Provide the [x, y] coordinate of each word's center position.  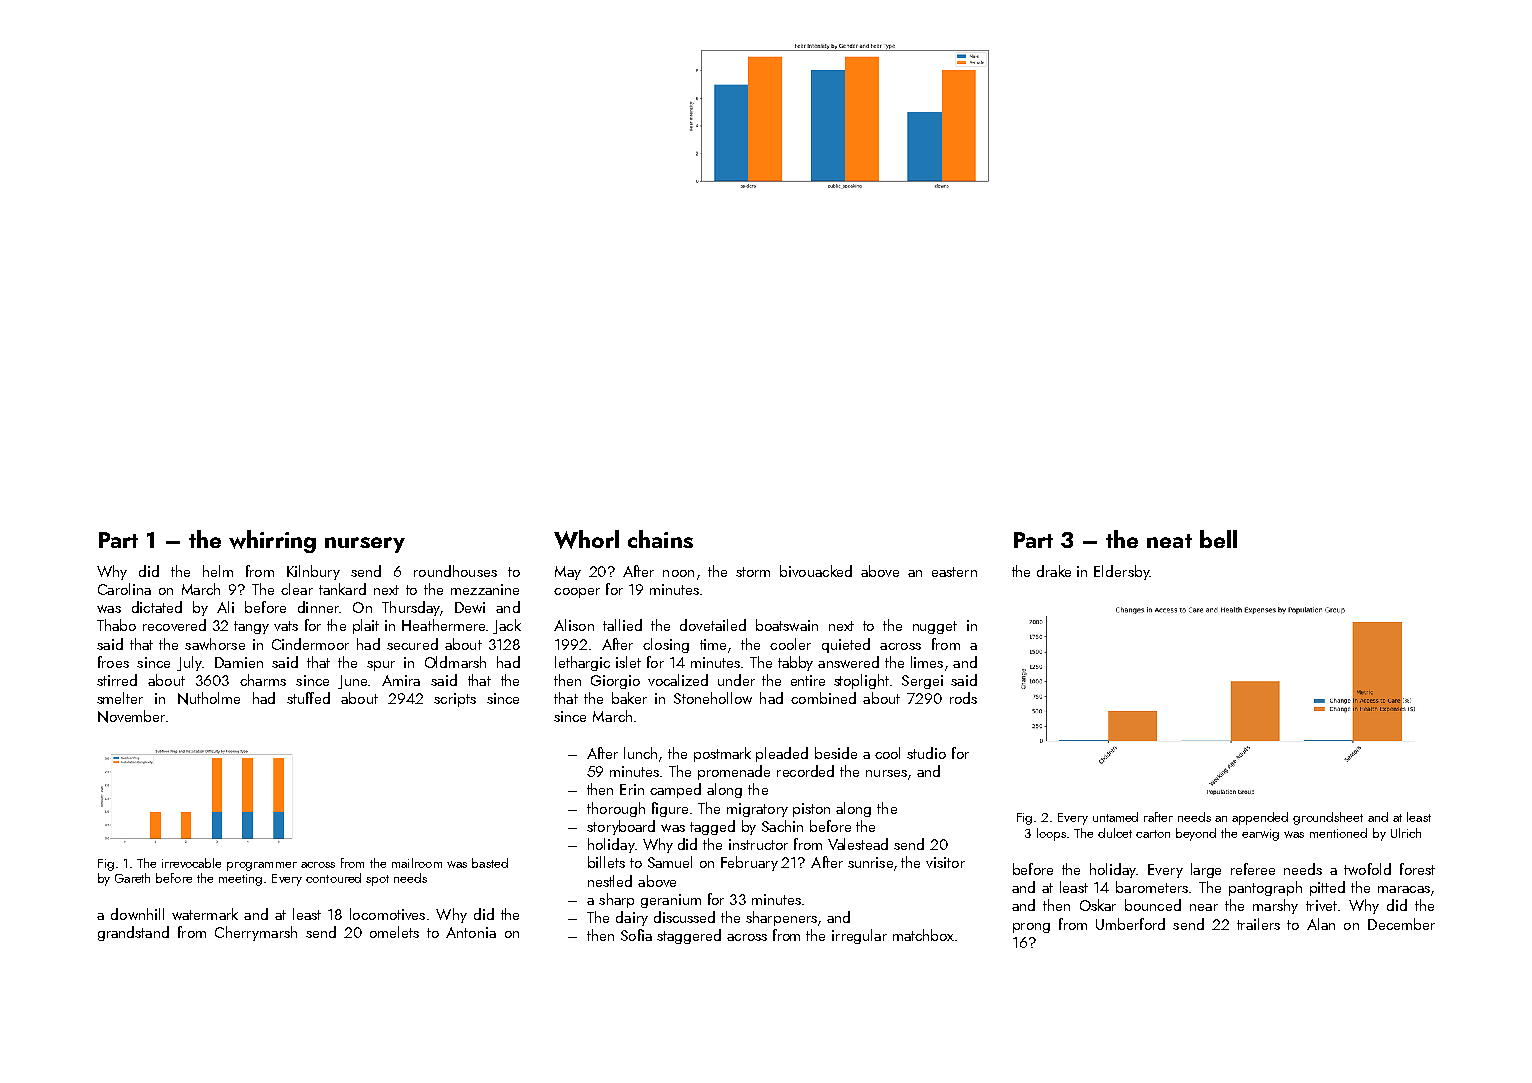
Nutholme [209, 698]
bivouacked [816, 571]
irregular [859, 936]
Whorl [586, 539]
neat [1169, 541]
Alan [1321, 924]
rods [963, 698]
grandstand [133, 933]
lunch [640, 753]
